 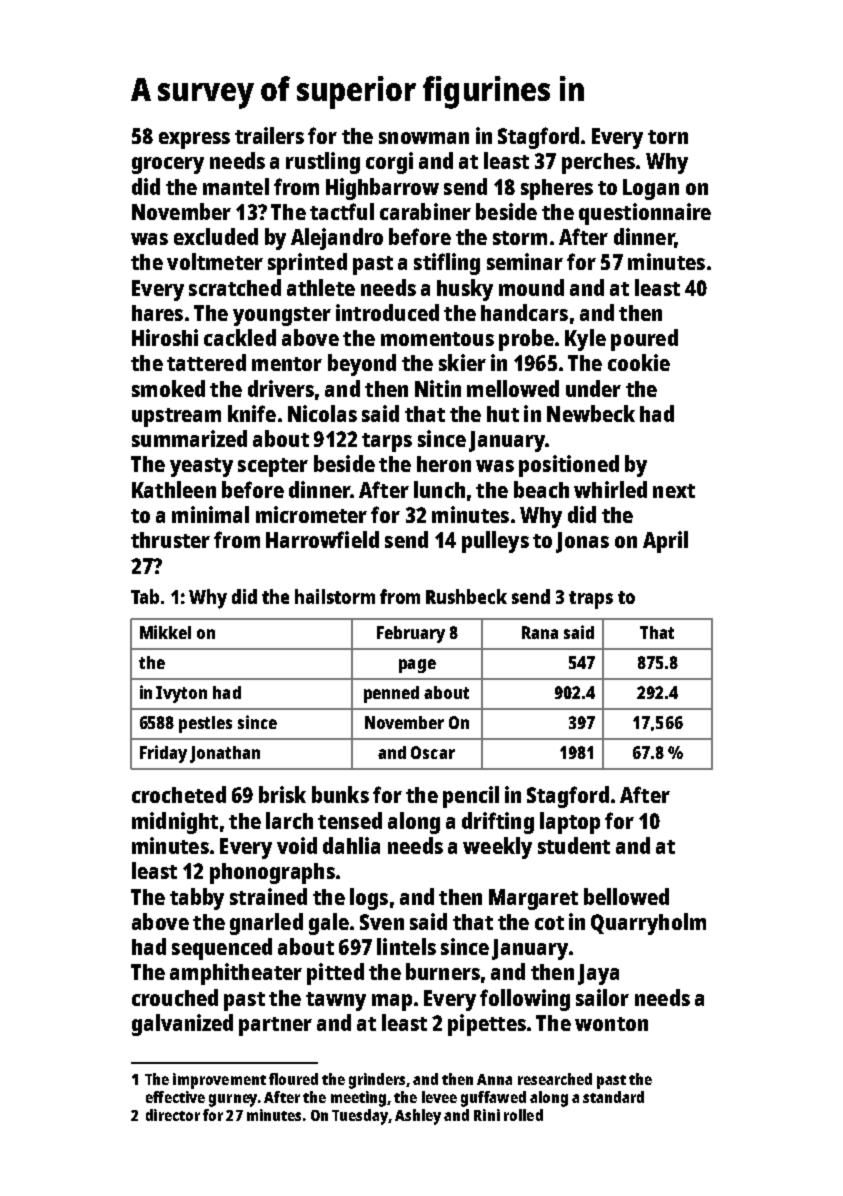 What do you see at coordinates (210, 514) in the screenshot?
I see `minimal` at bounding box center [210, 514].
